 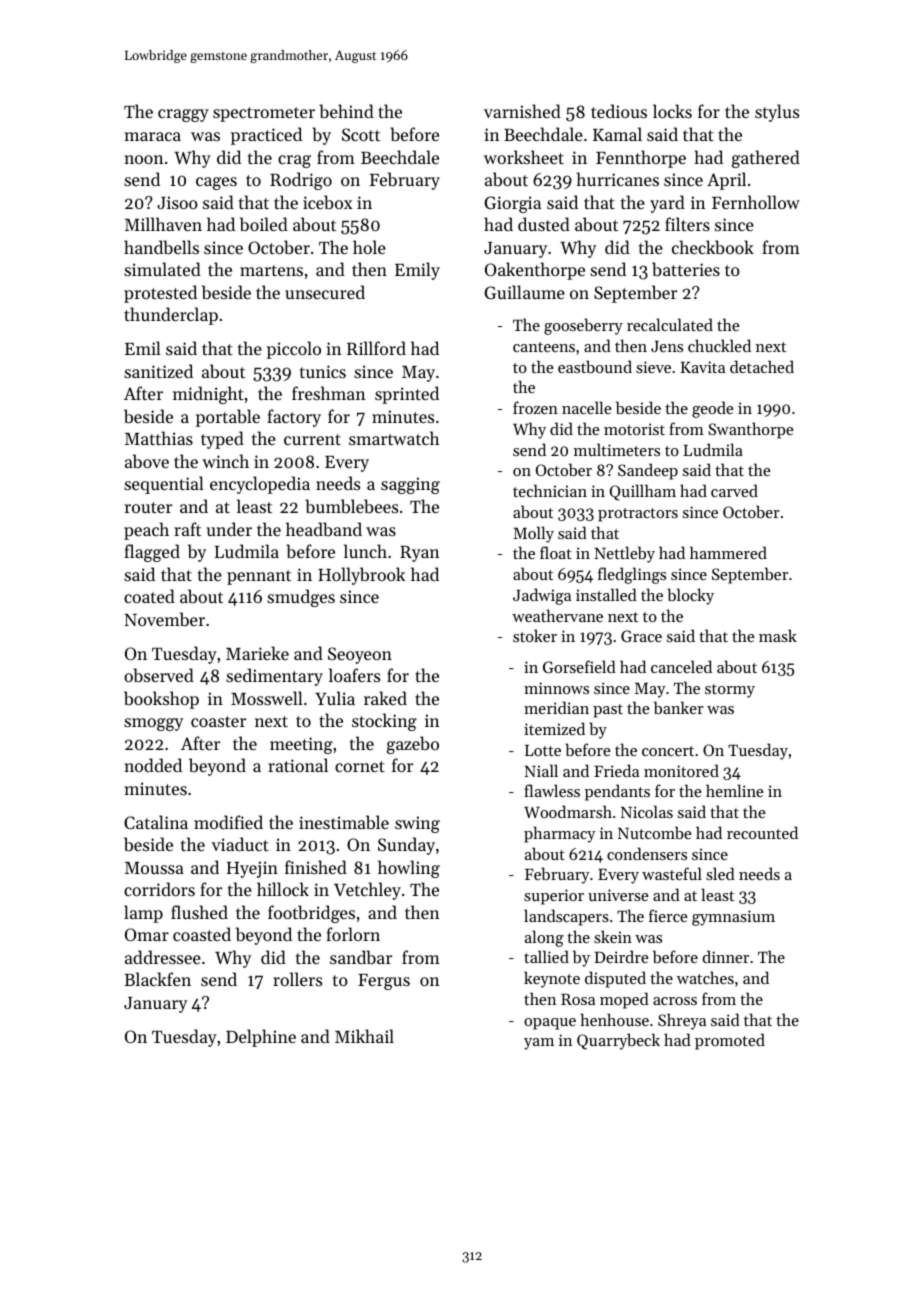 I want to click on maraca, so click(x=152, y=136).
